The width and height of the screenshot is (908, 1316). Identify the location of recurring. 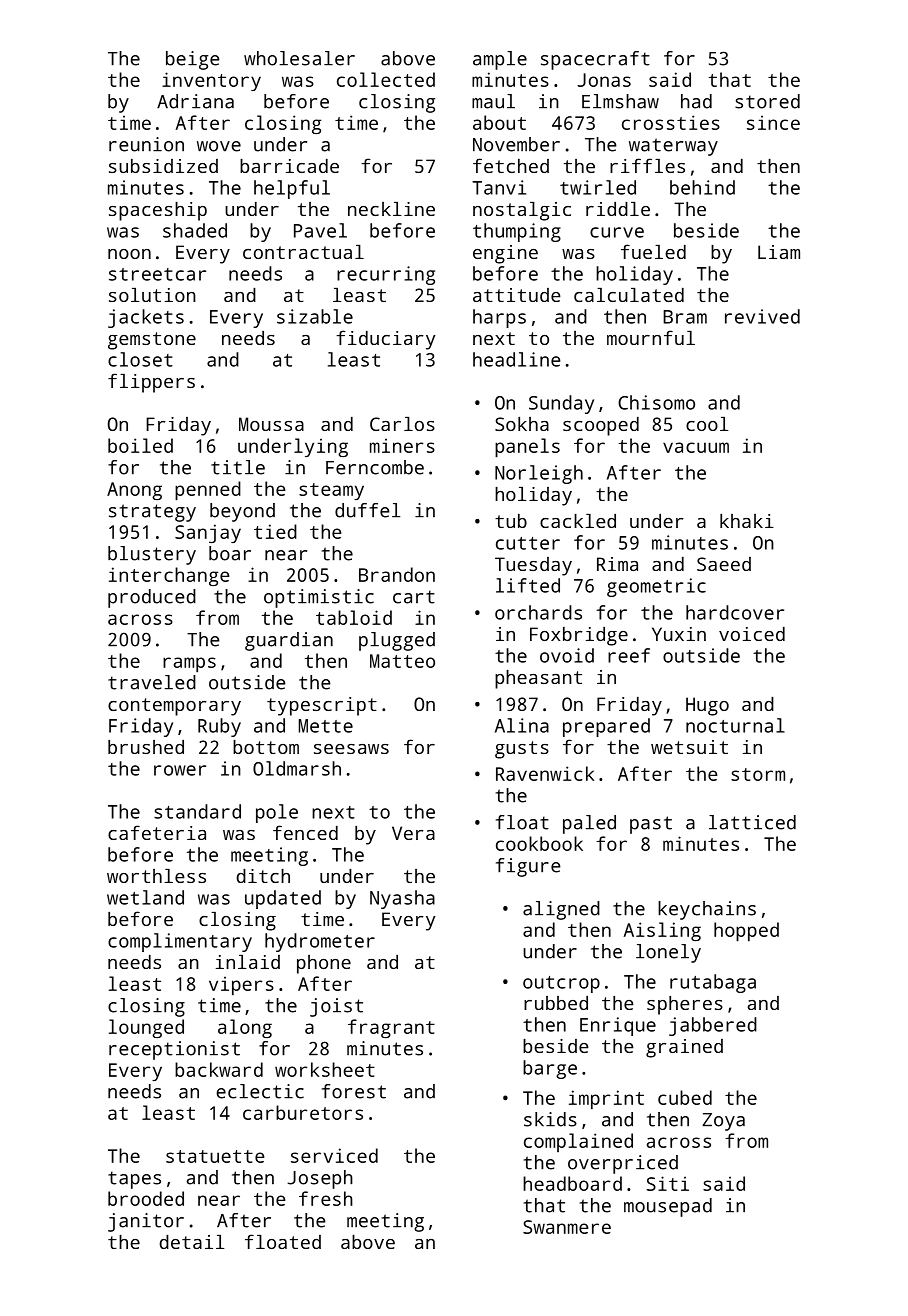
(386, 275).
